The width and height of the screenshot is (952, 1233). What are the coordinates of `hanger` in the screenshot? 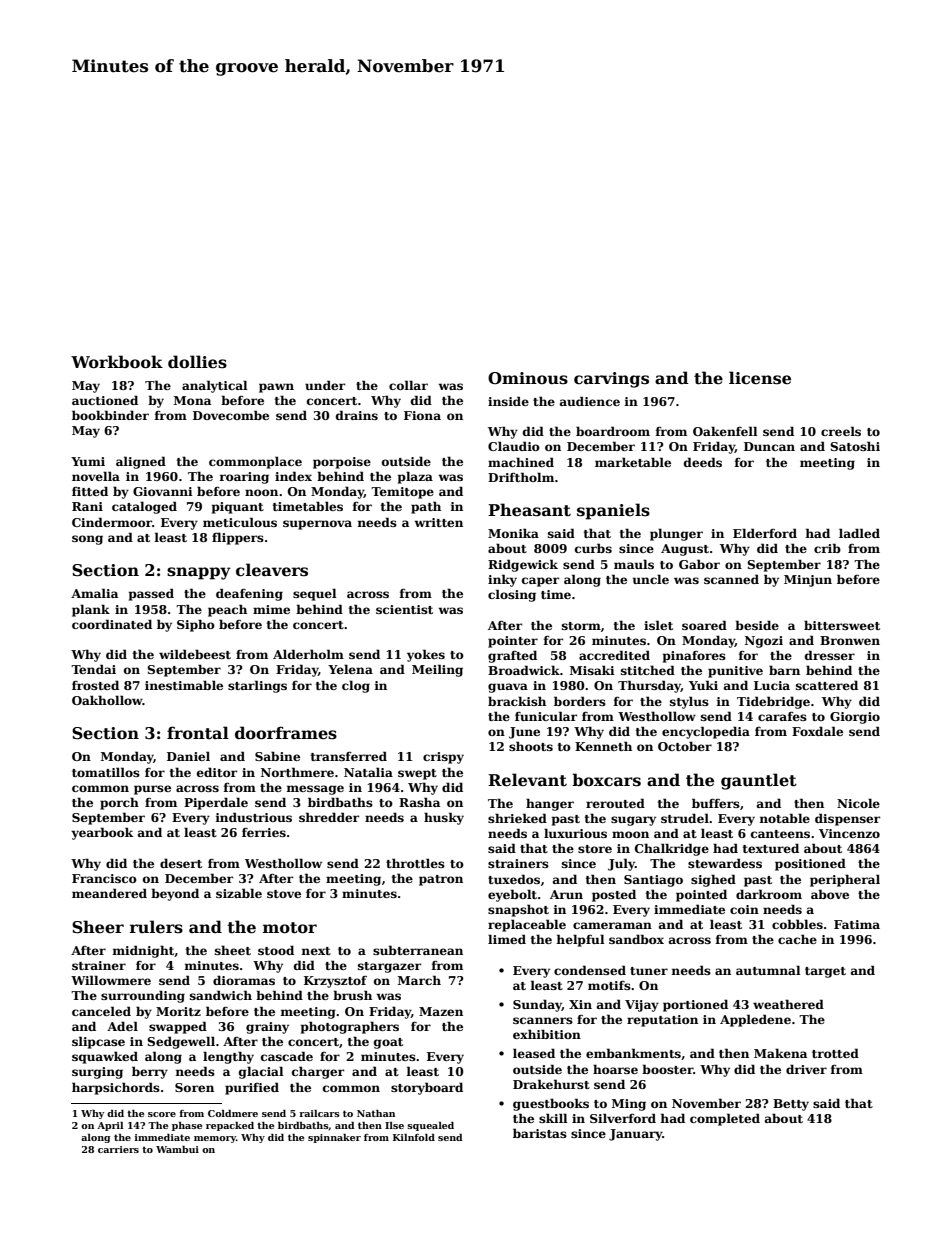 It's located at (550, 804).
